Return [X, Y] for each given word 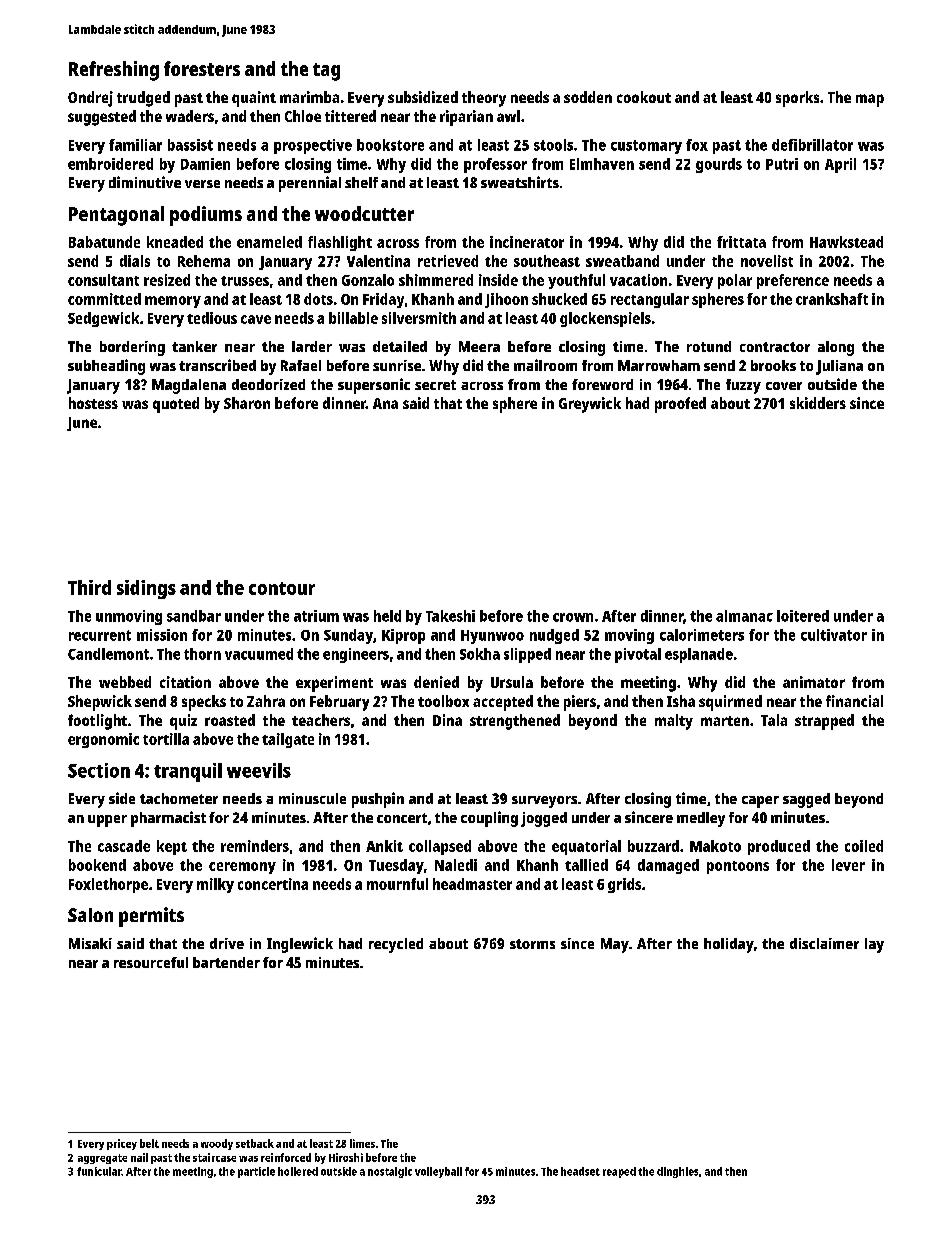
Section [99, 770]
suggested [102, 118]
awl [508, 116]
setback [255, 1143]
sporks [797, 99]
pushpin [378, 800]
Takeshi [450, 616]
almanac [744, 616]
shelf [361, 182]
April [840, 165]
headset [580, 1171]
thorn [202, 654]
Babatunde [104, 242]
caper [760, 802]
